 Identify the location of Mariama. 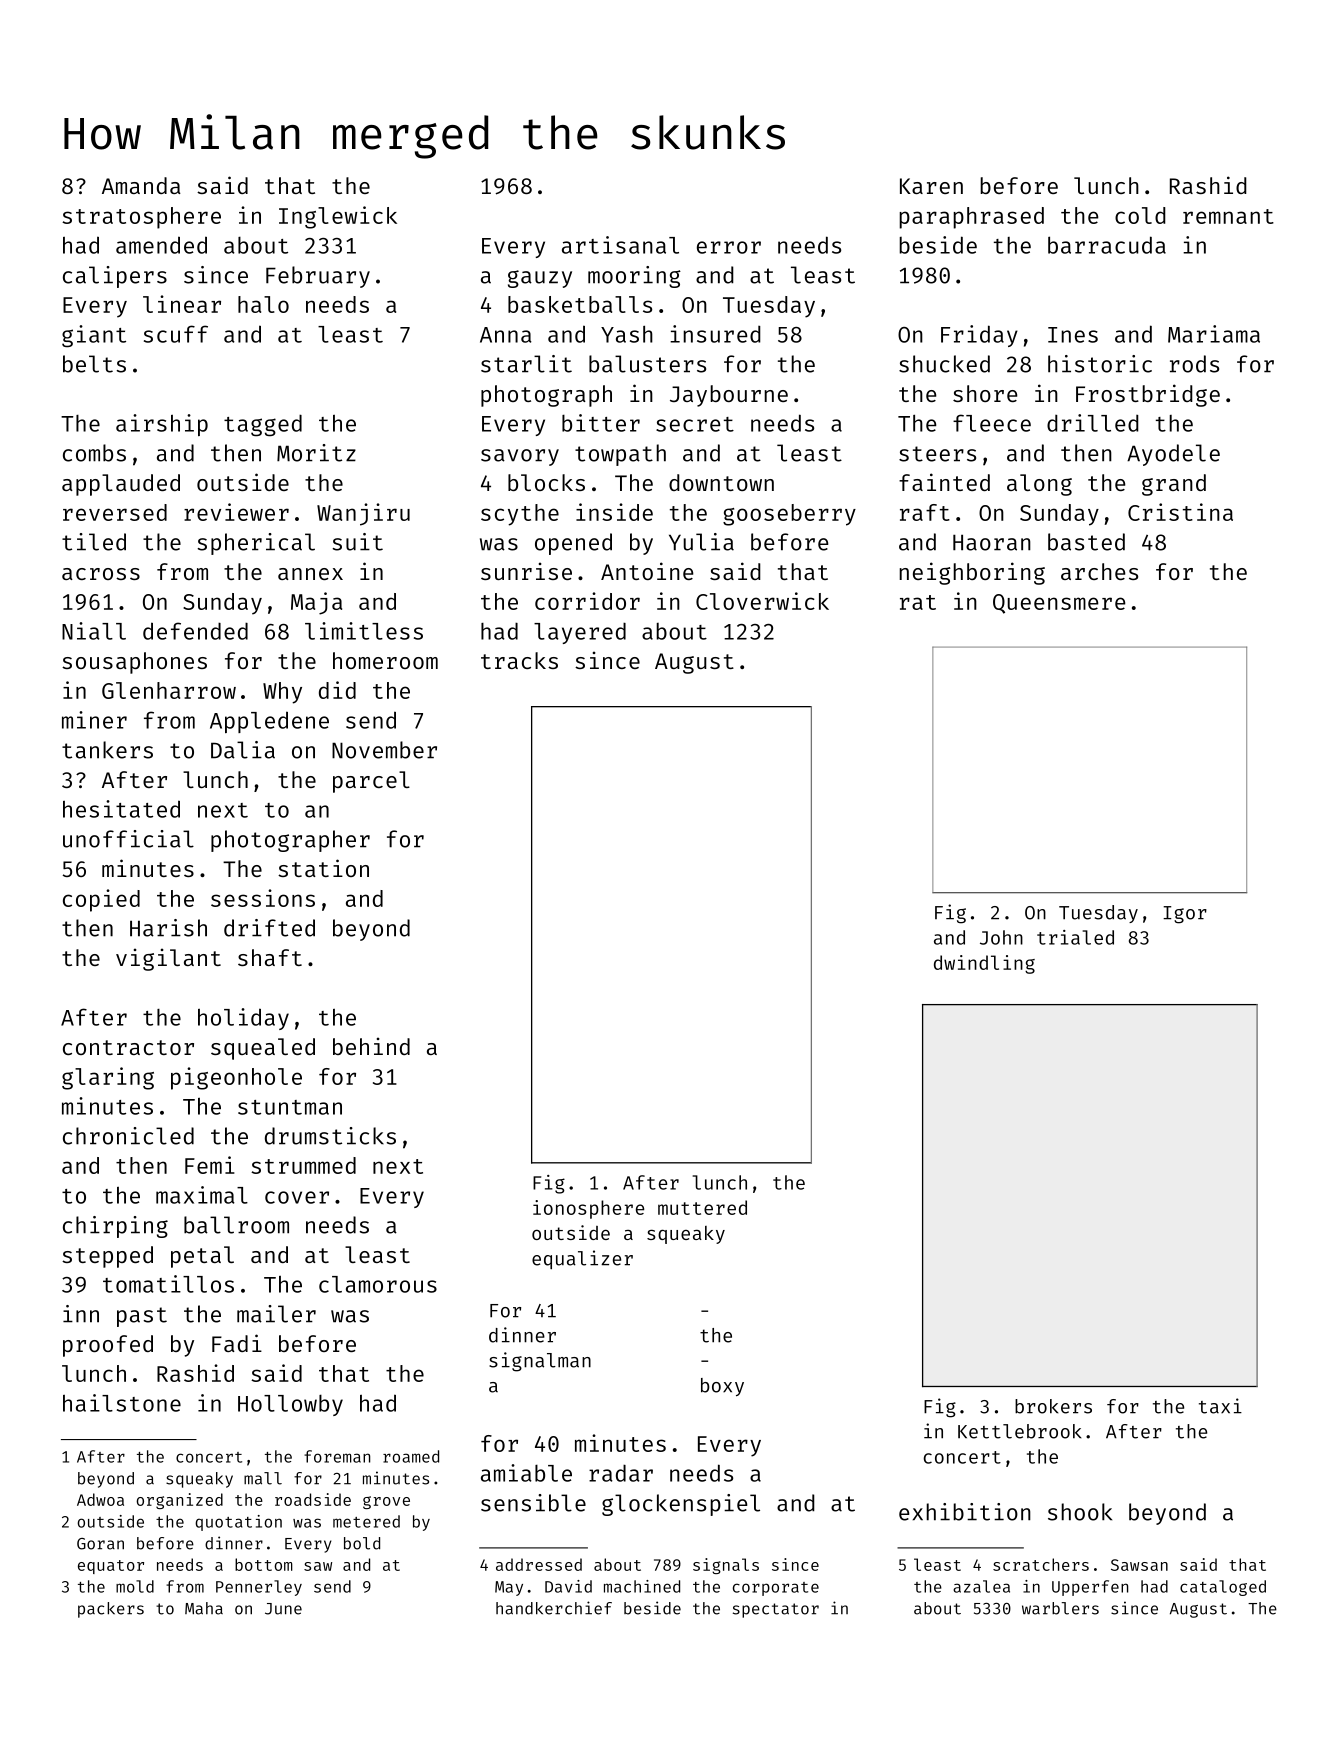
(1214, 334).
